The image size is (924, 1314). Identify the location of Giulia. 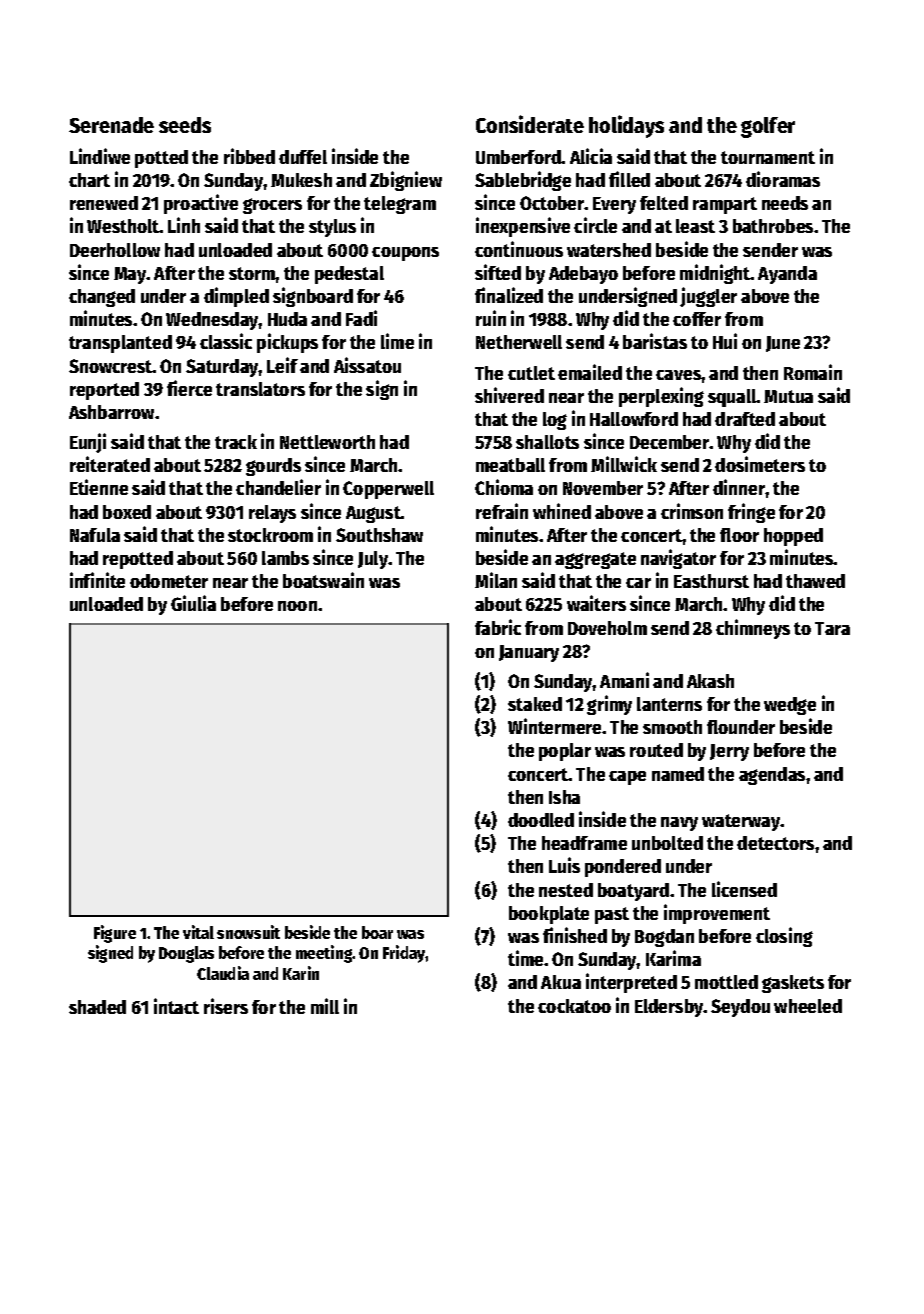
(193, 603).
